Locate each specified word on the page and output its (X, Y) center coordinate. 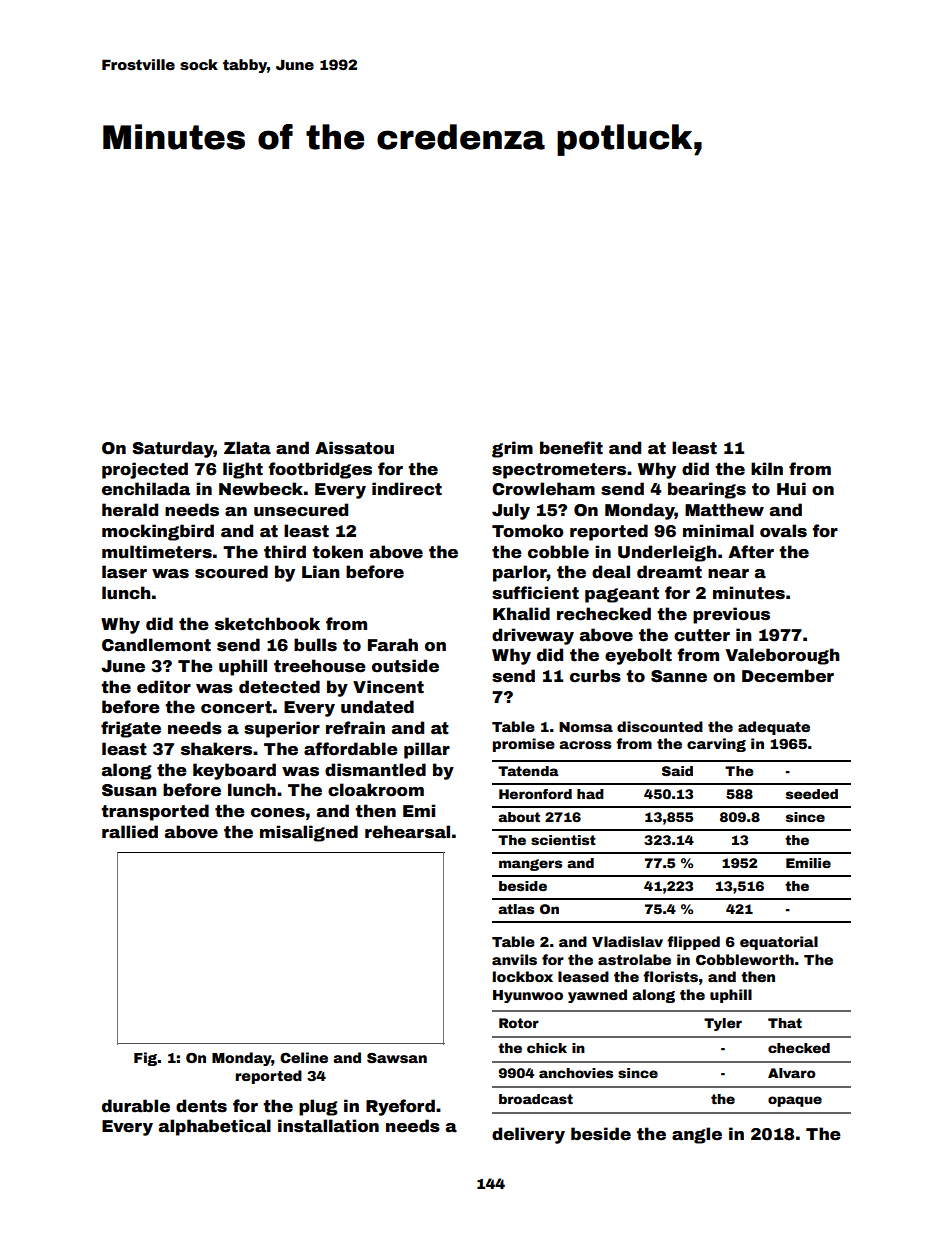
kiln (767, 468)
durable (136, 1106)
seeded (812, 794)
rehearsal (407, 832)
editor (164, 687)
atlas (516, 909)
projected (145, 470)
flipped (693, 943)
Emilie (808, 863)
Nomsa (586, 727)
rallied (130, 832)
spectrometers (559, 471)
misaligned (309, 833)
